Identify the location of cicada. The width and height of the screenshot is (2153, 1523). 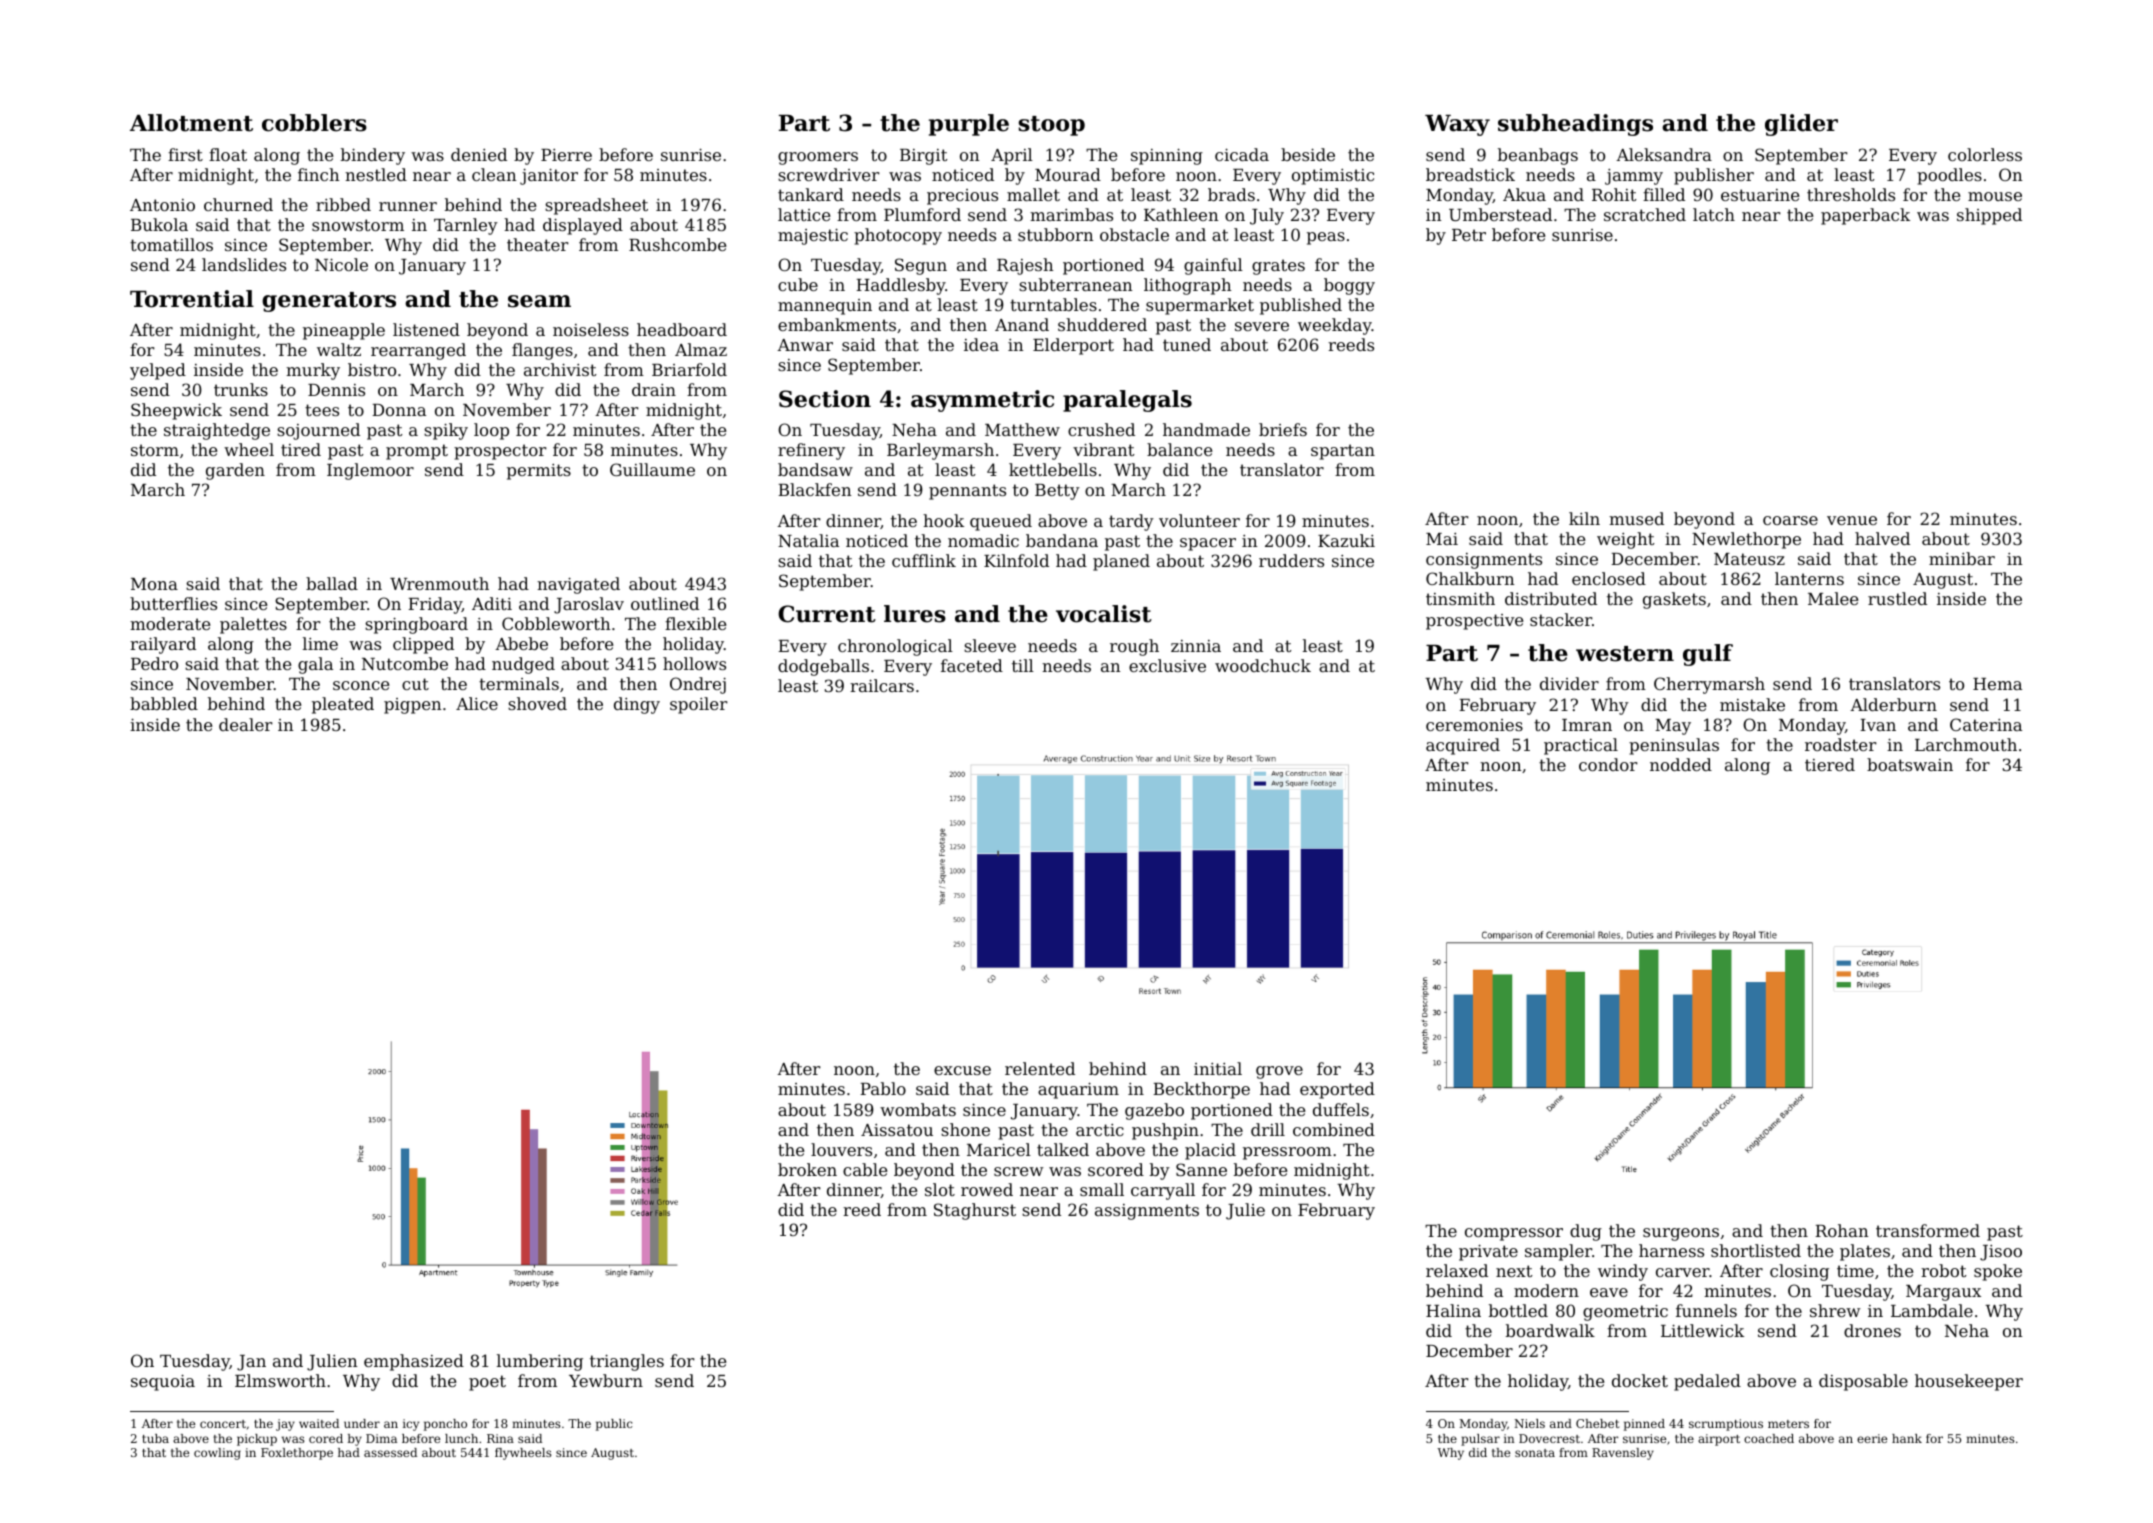
(1242, 154).
